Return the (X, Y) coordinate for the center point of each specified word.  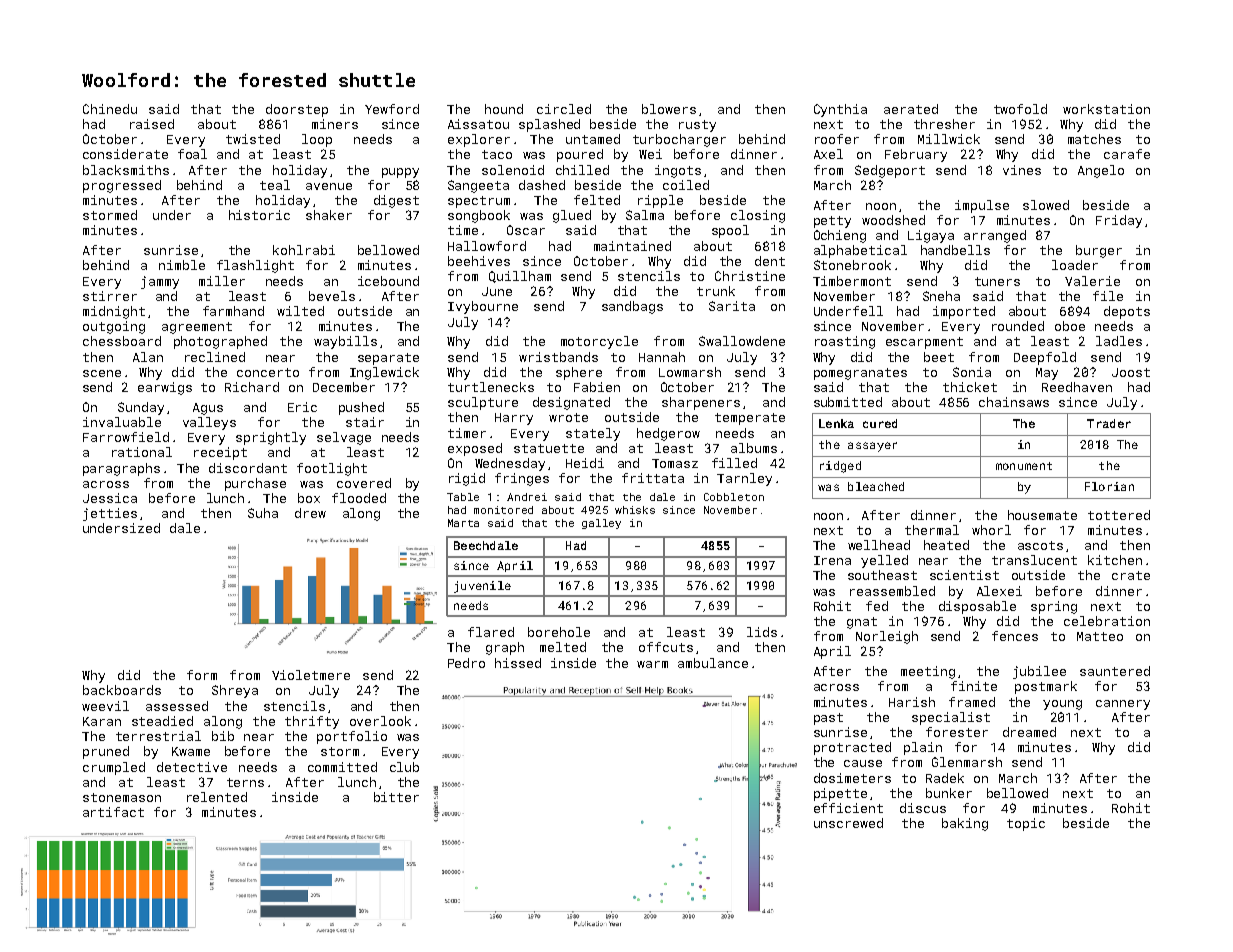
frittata (653, 478)
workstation (1106, 109)
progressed (122, 186)
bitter (396, 797)
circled (564, 109)
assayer (872, 447)
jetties (110, 514)
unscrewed (848, 823)
